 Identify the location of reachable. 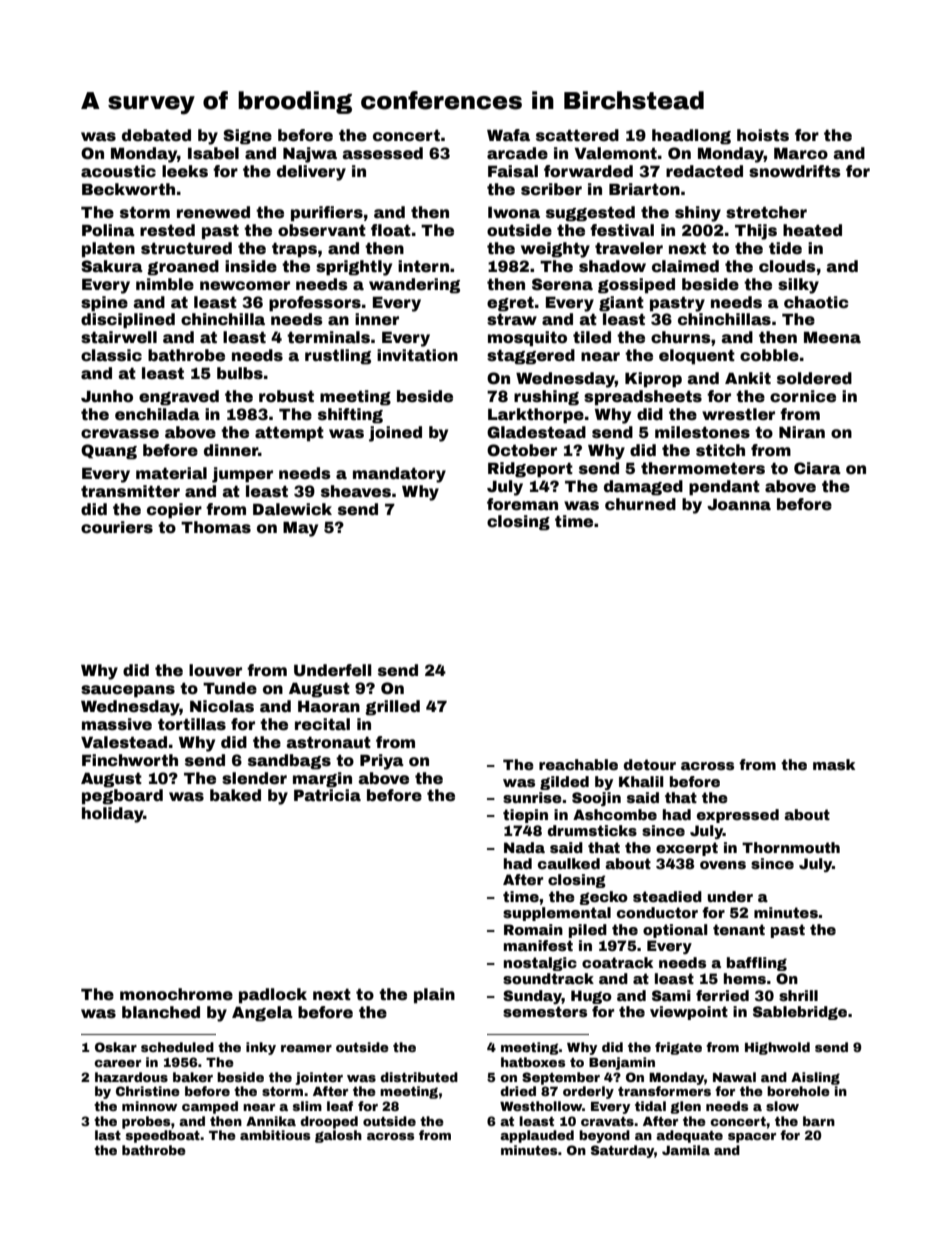
(578, 764).
